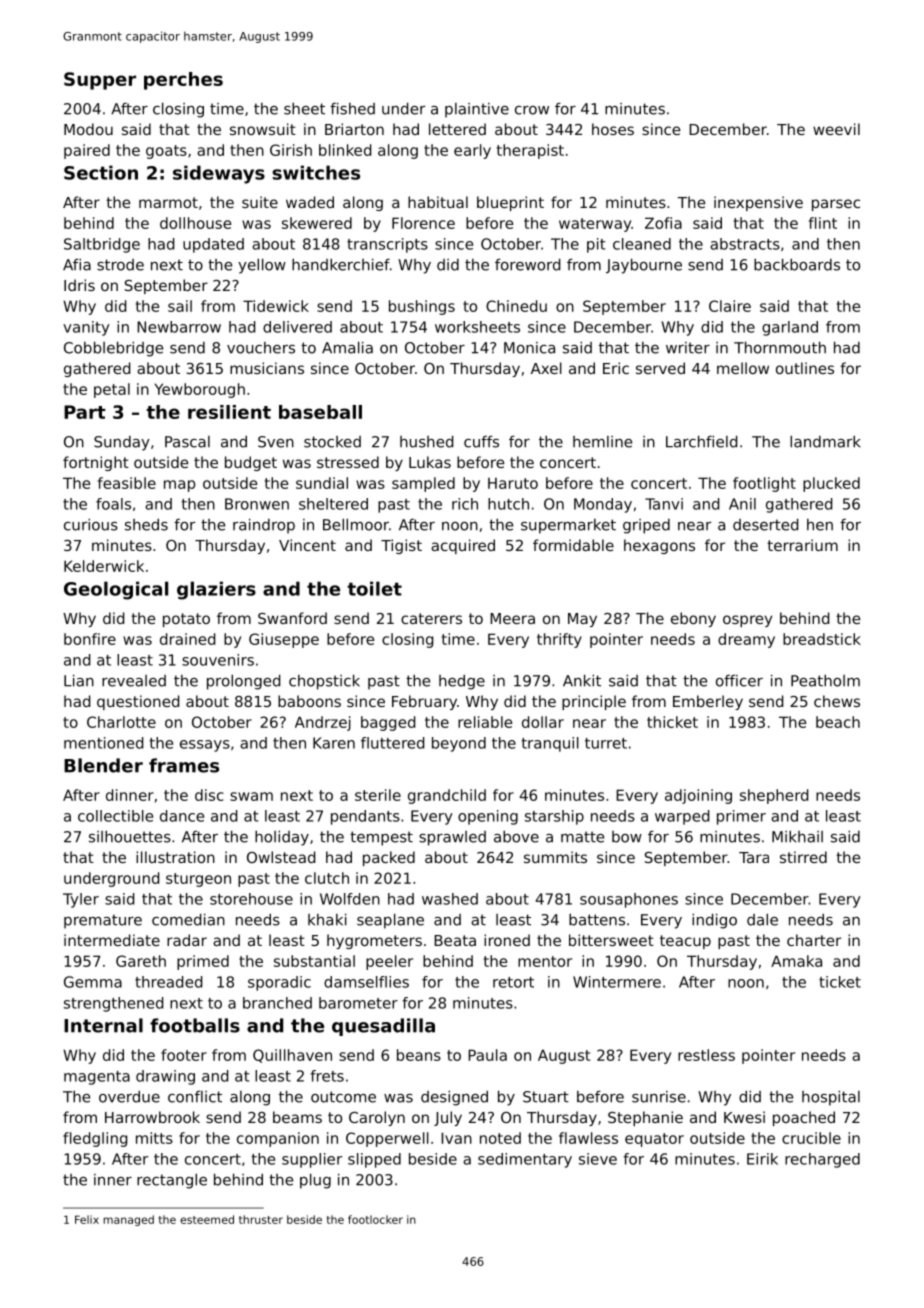  Describe the element at coordinates (378, 795) in the document. I see `sterile` at that location.
